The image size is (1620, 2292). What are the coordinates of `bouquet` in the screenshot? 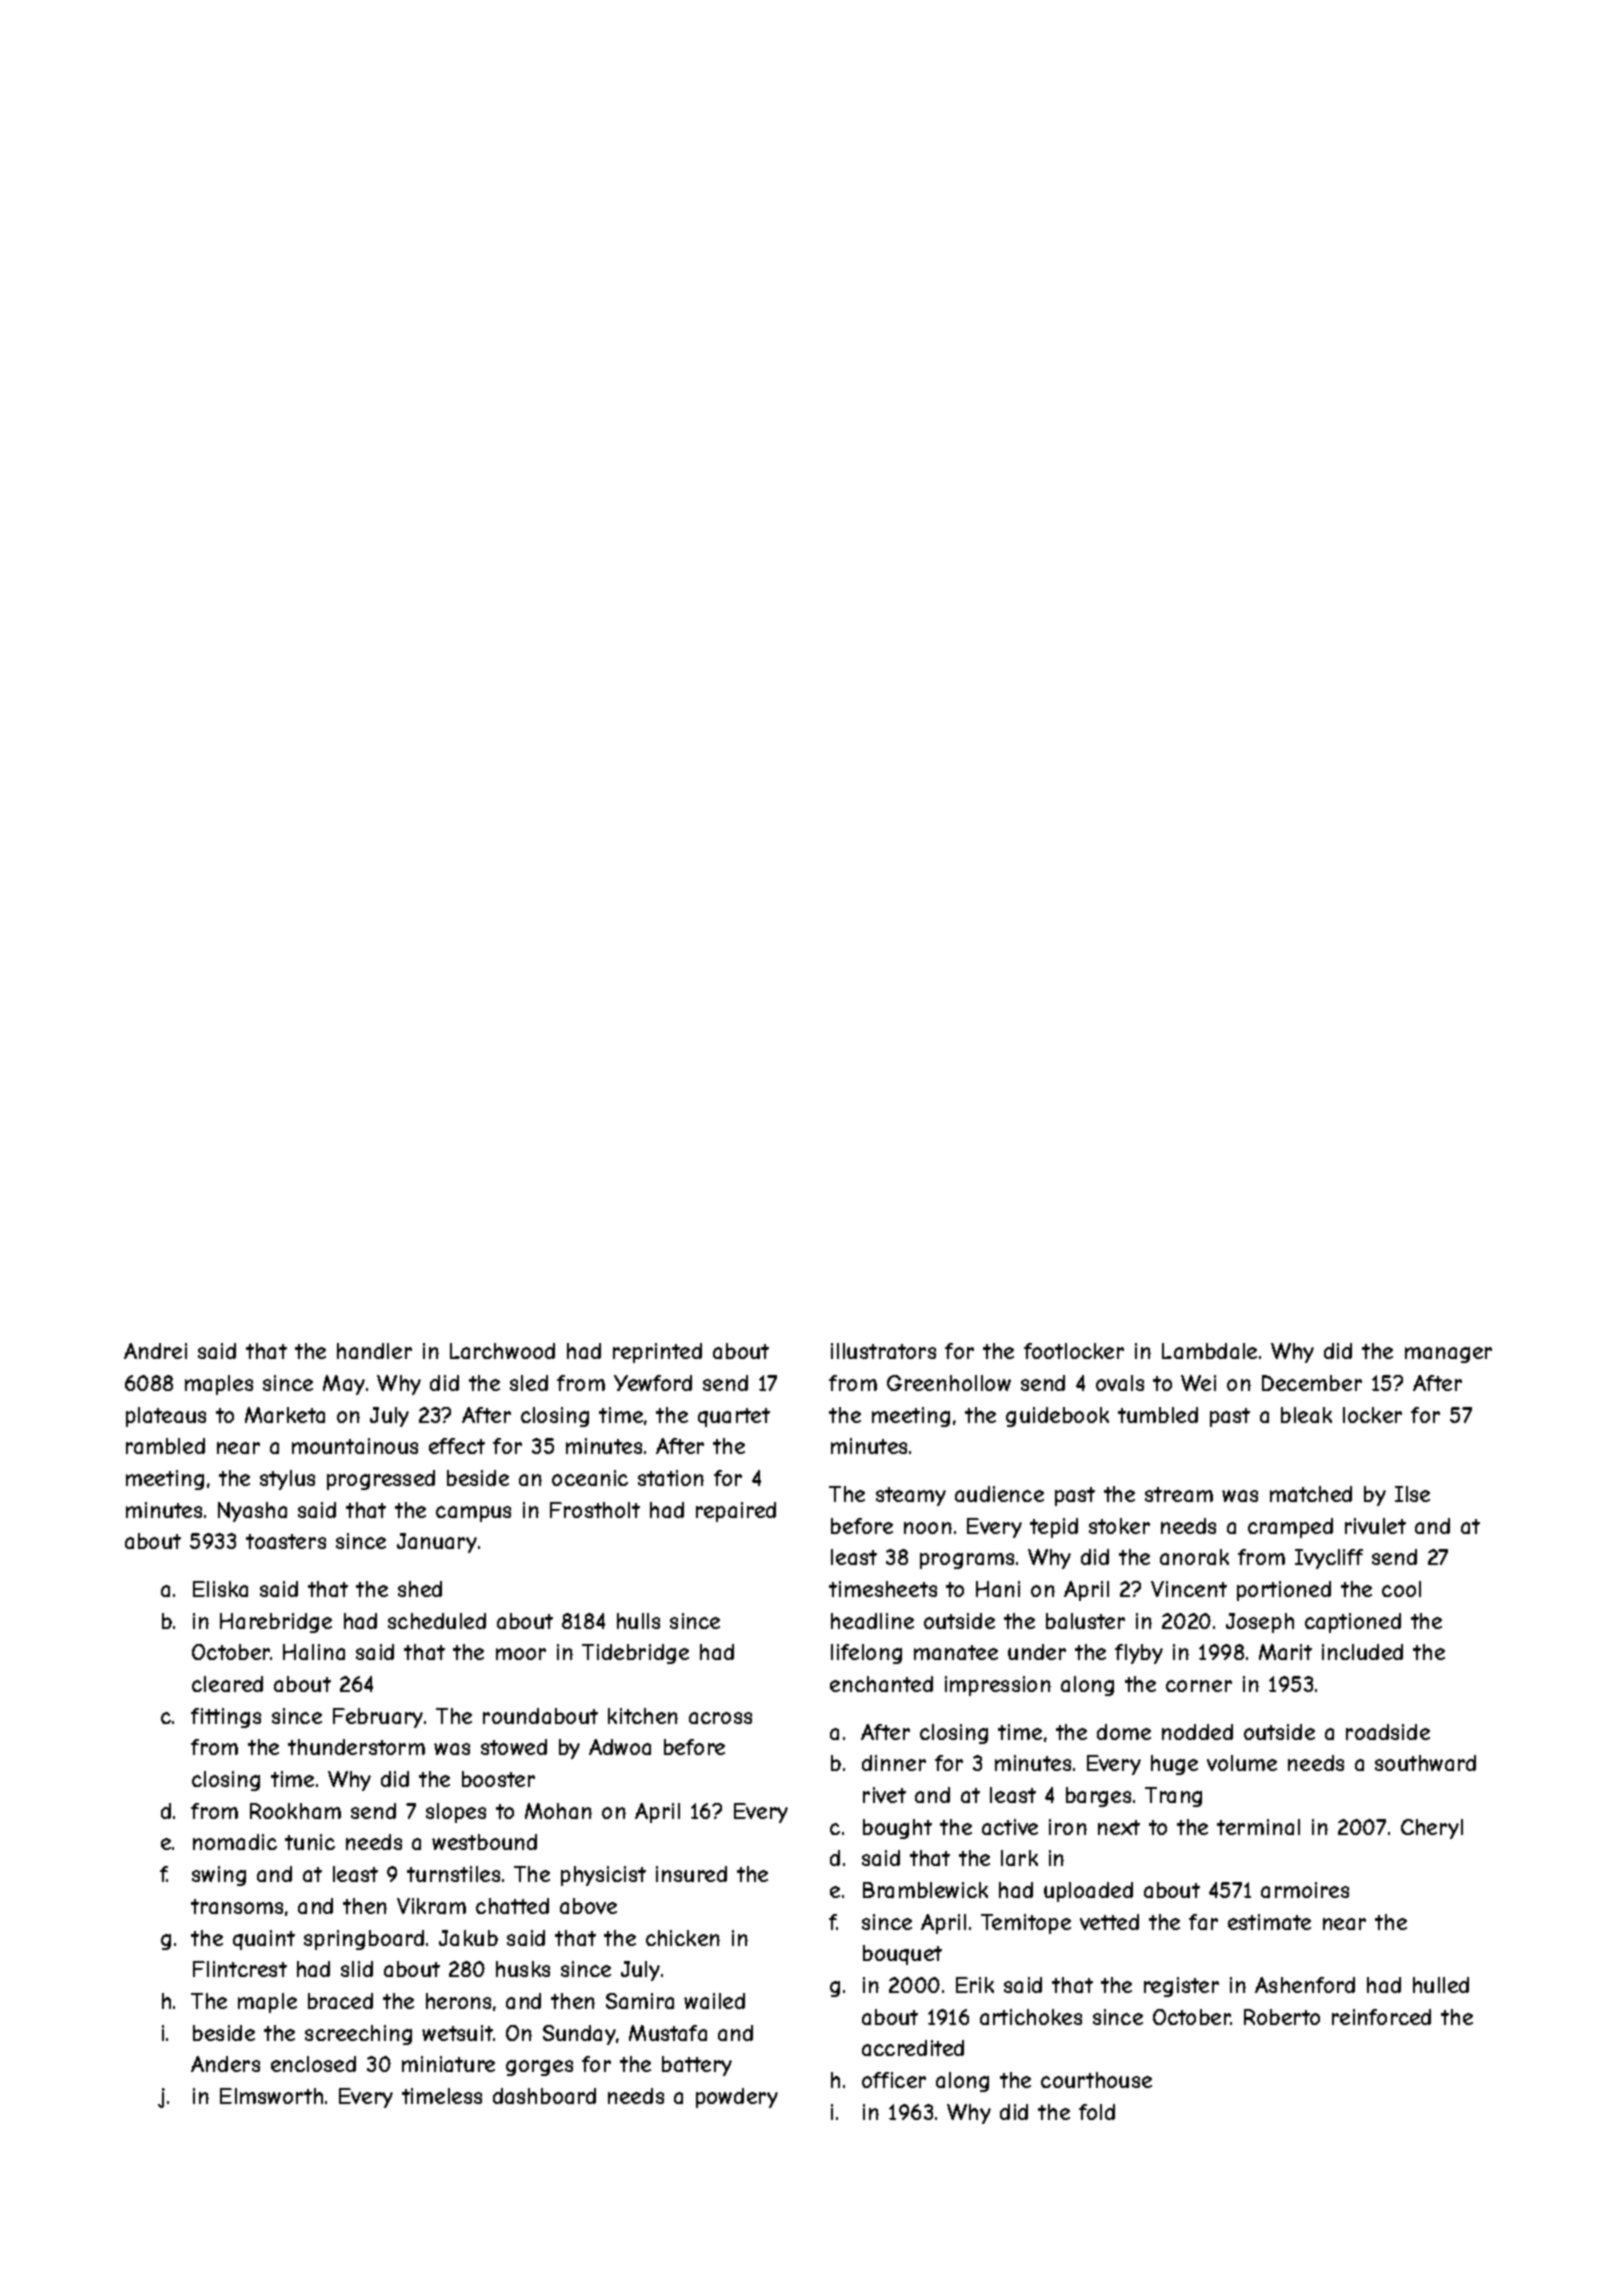 It's located at (902, 1955).
